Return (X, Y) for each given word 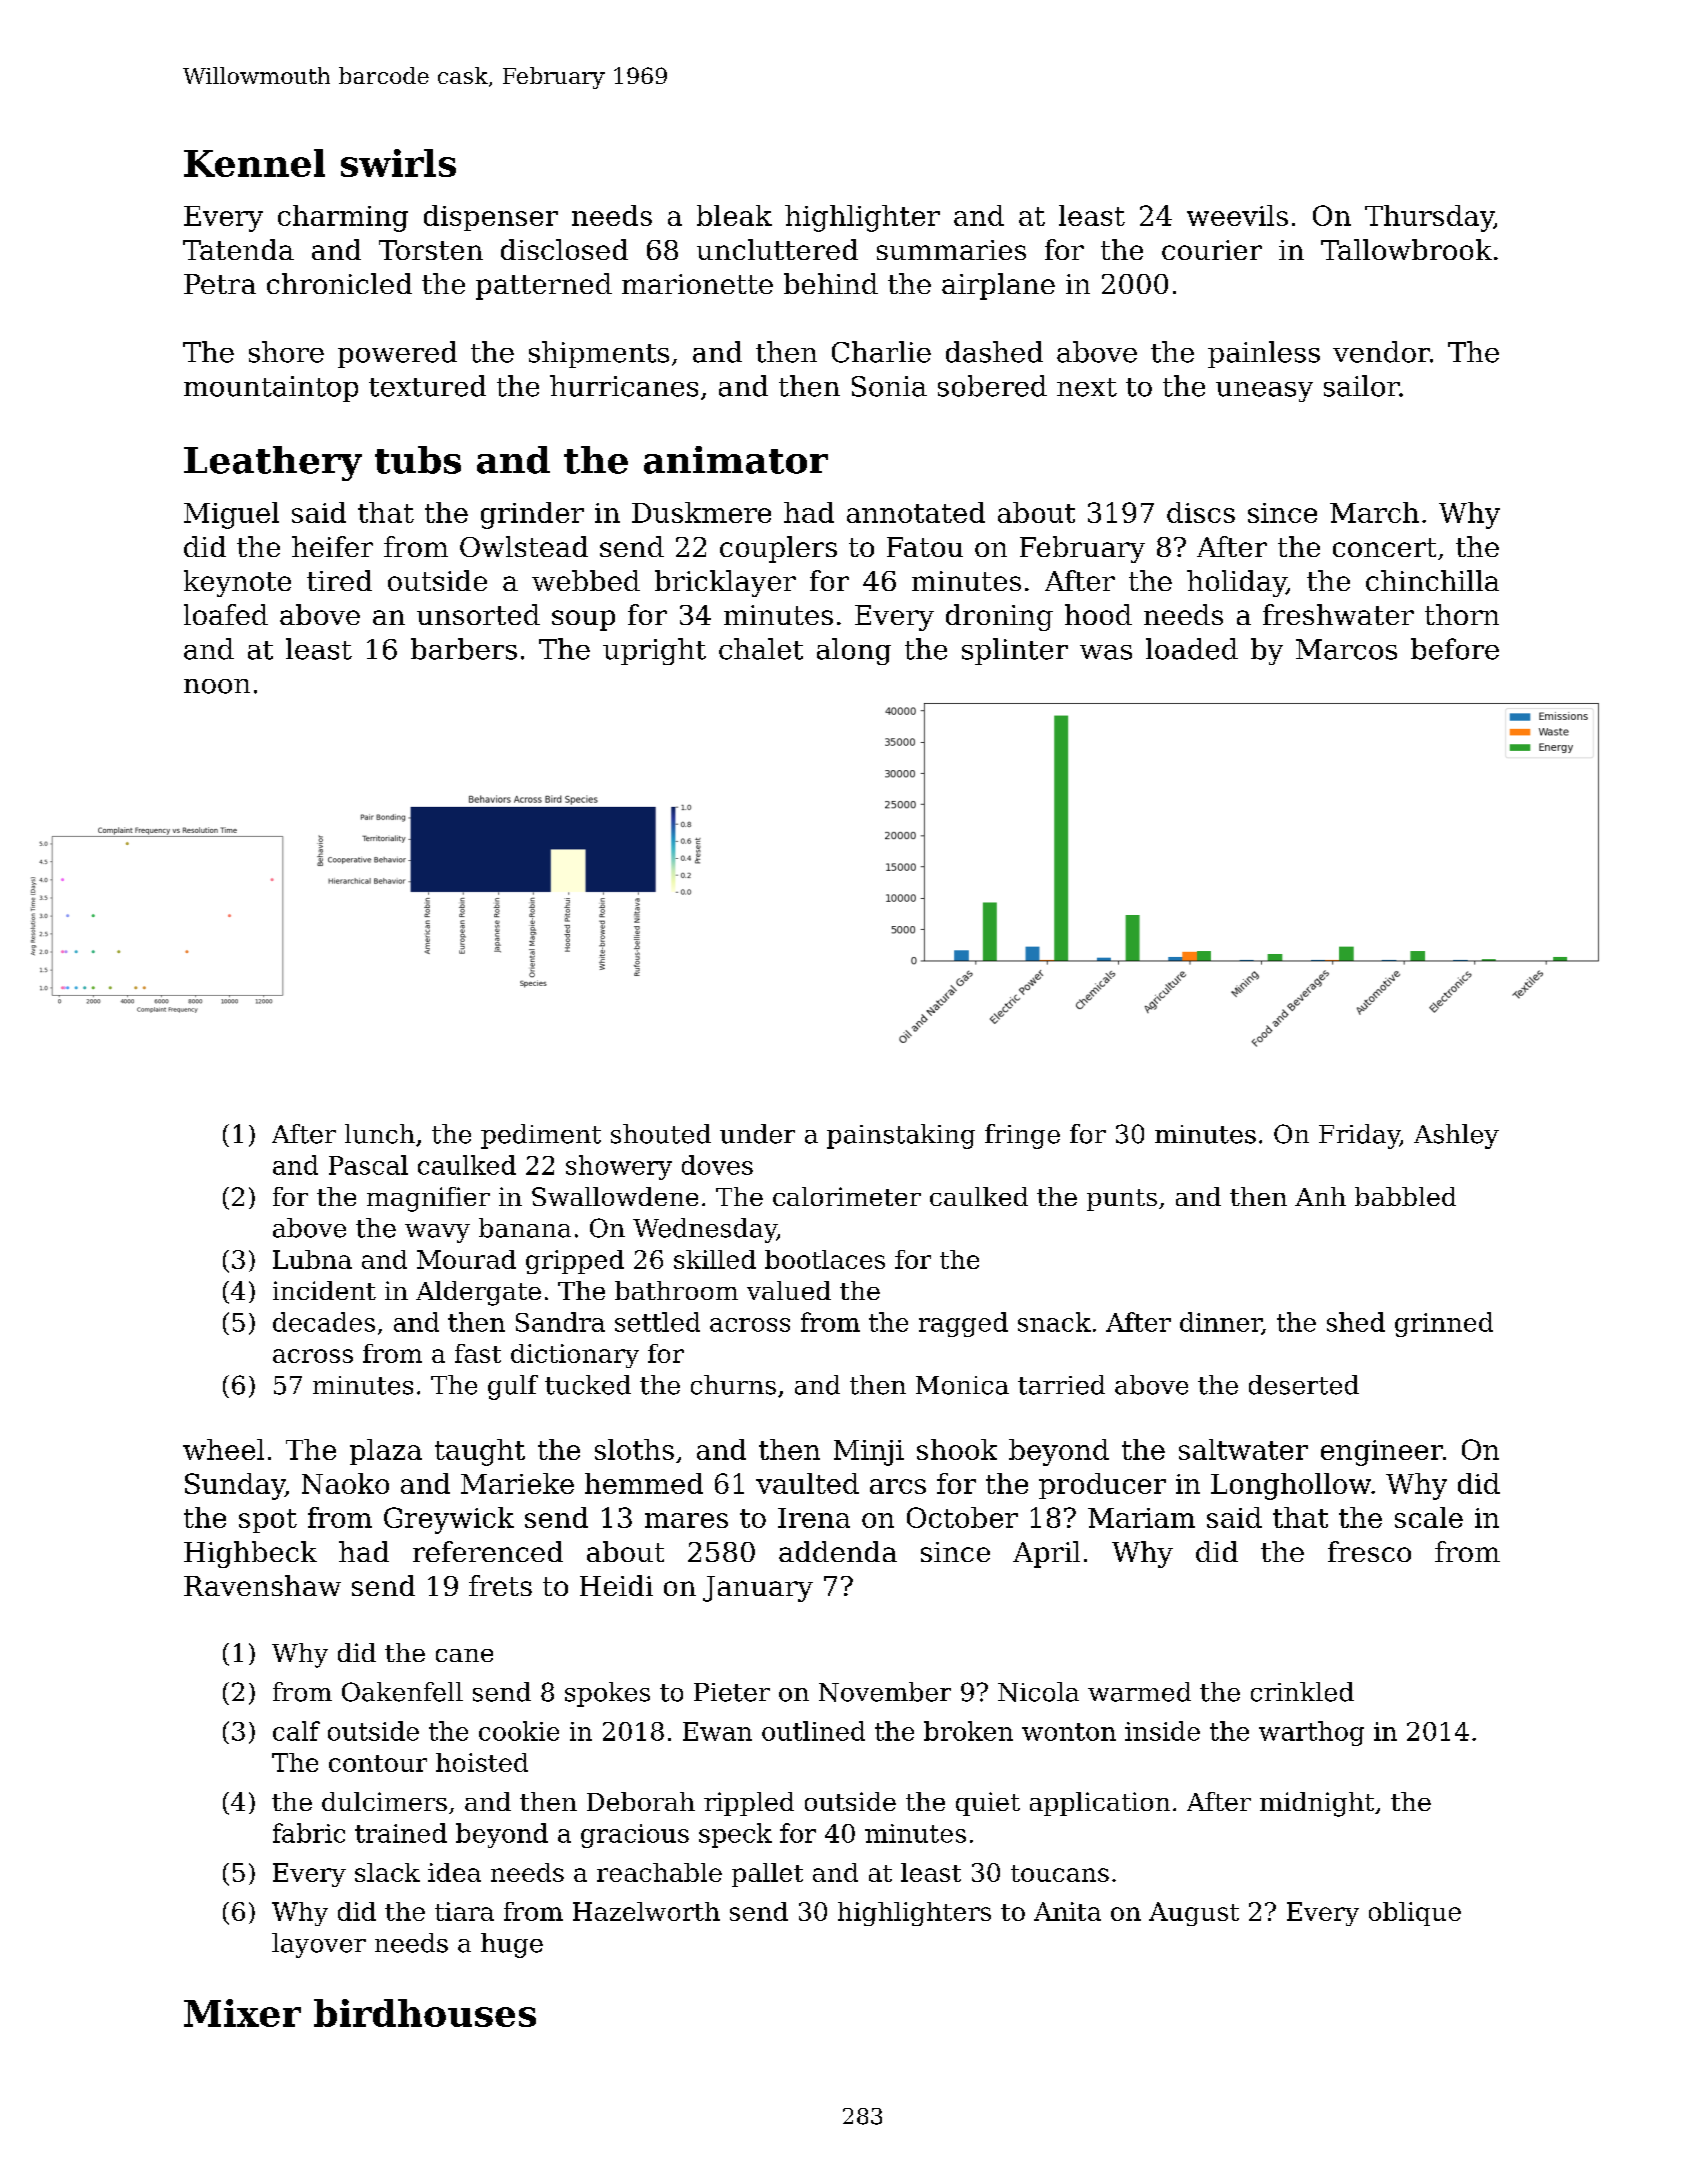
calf (296, 1731)
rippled (749, 1804)
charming (343, 218)
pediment (541, 1136)
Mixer (242, 2013)
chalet (761, 649)
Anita (1067, 1911)
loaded (1192, 649)
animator (736, 460)
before (1455, 649)
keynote (237, 583)
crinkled (1302, 1692)
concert (1384, 547)
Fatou (925, 547)
